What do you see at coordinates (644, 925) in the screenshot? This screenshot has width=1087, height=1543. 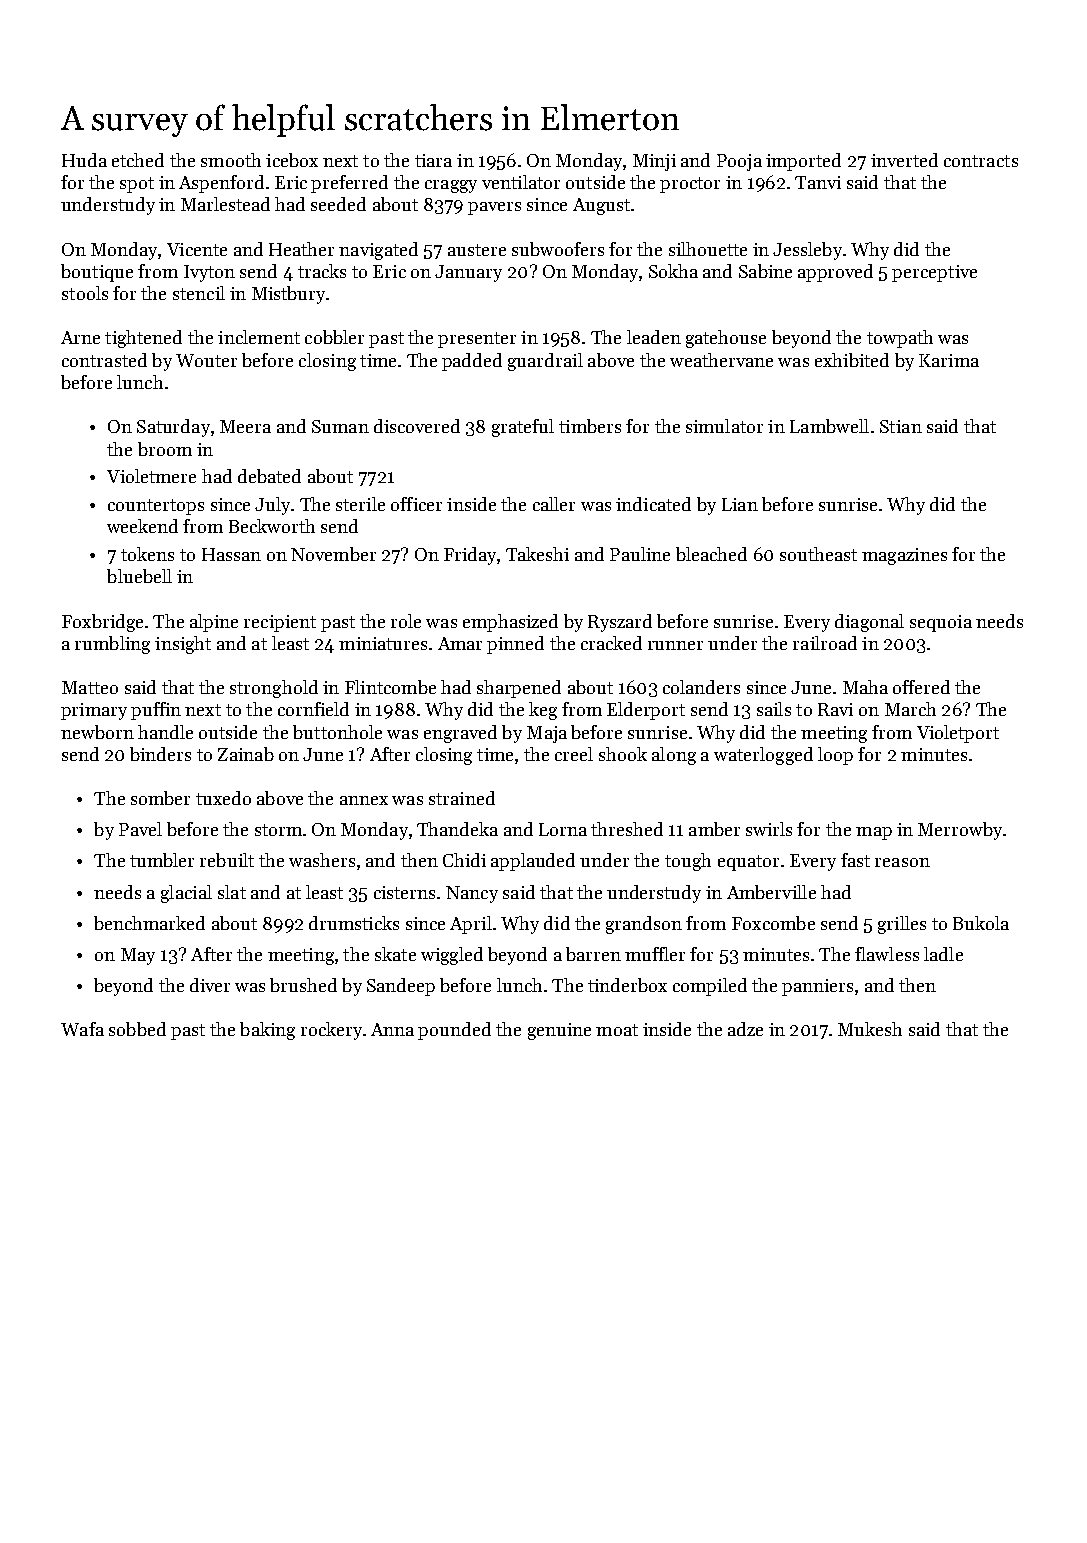 I see `grandson` at bounding box center [644, 925].
